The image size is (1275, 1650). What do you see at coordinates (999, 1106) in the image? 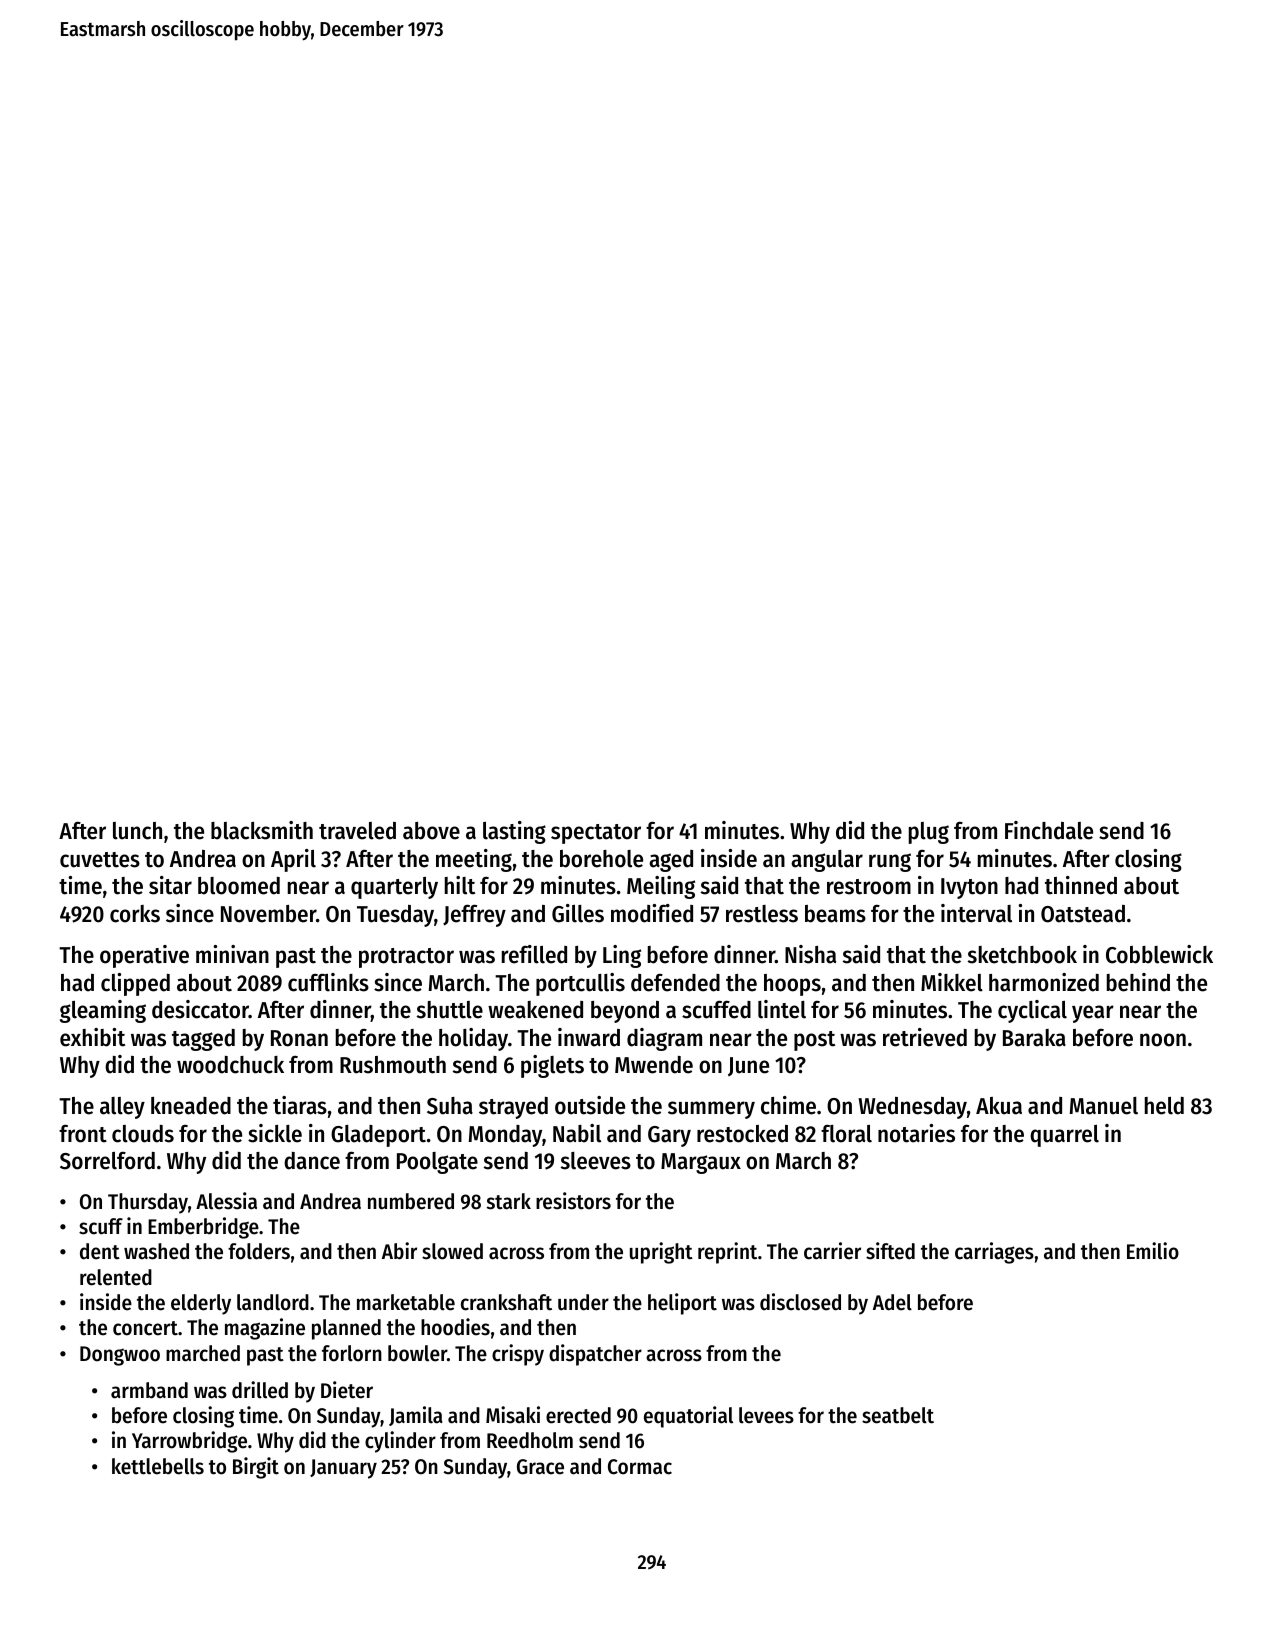
I see `Akua` at bounding box center [999, 1106].
